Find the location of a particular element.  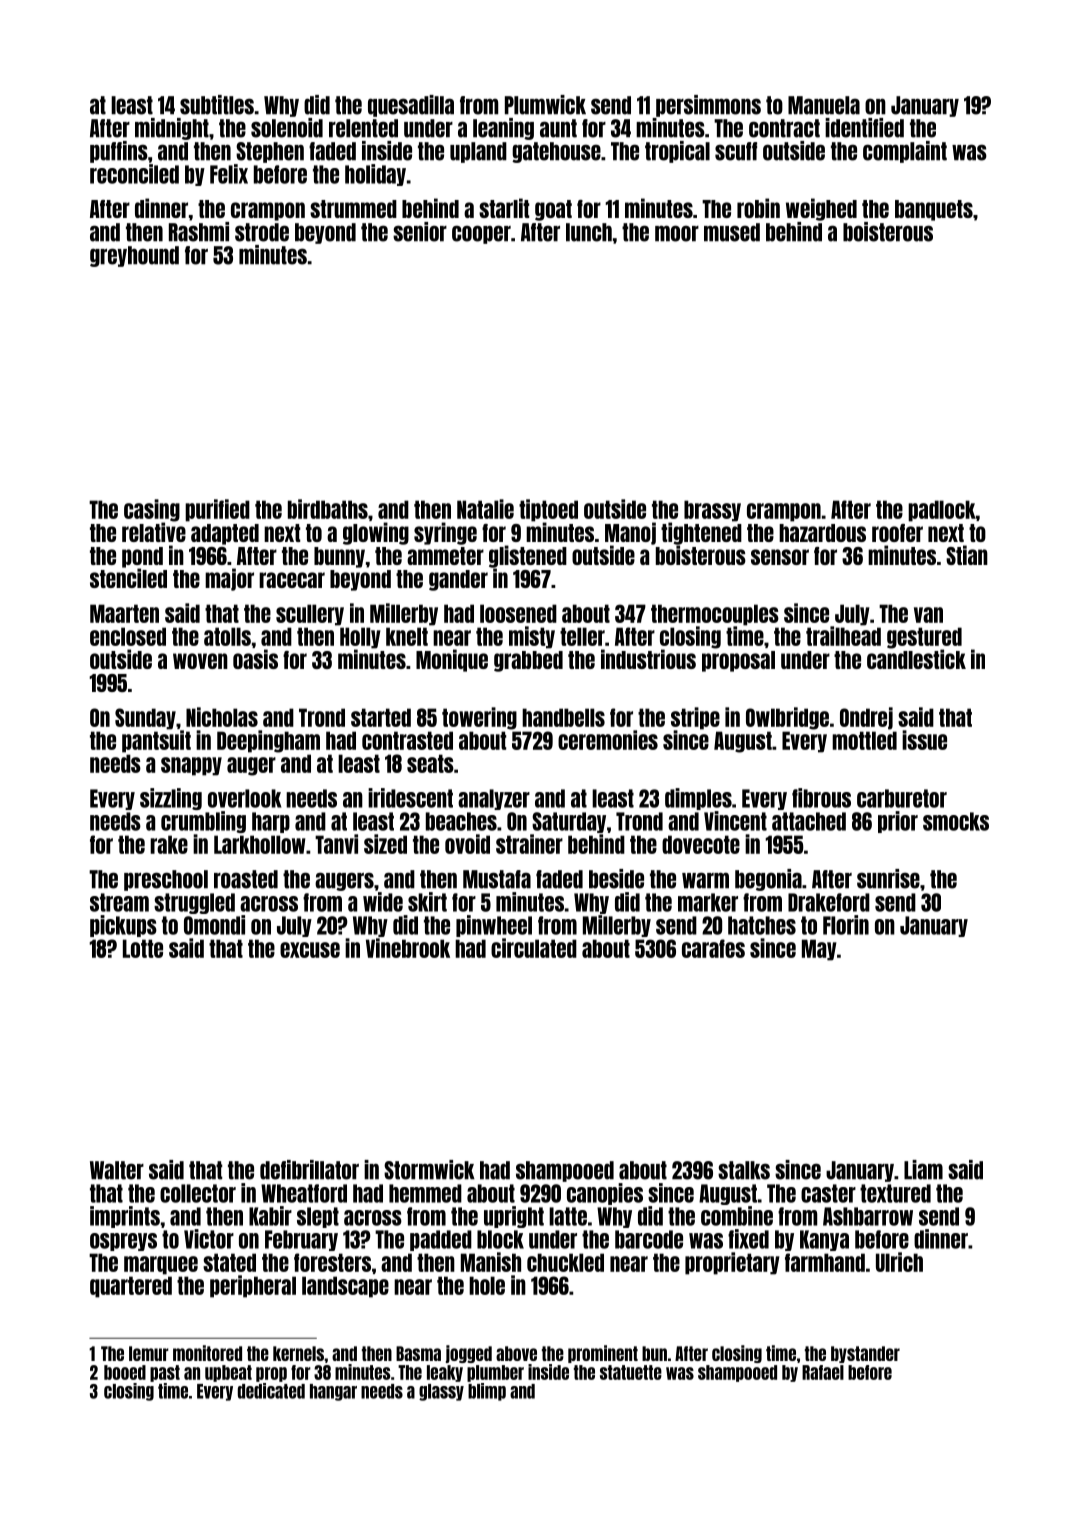

senior is located at coordinates (420, 232).
